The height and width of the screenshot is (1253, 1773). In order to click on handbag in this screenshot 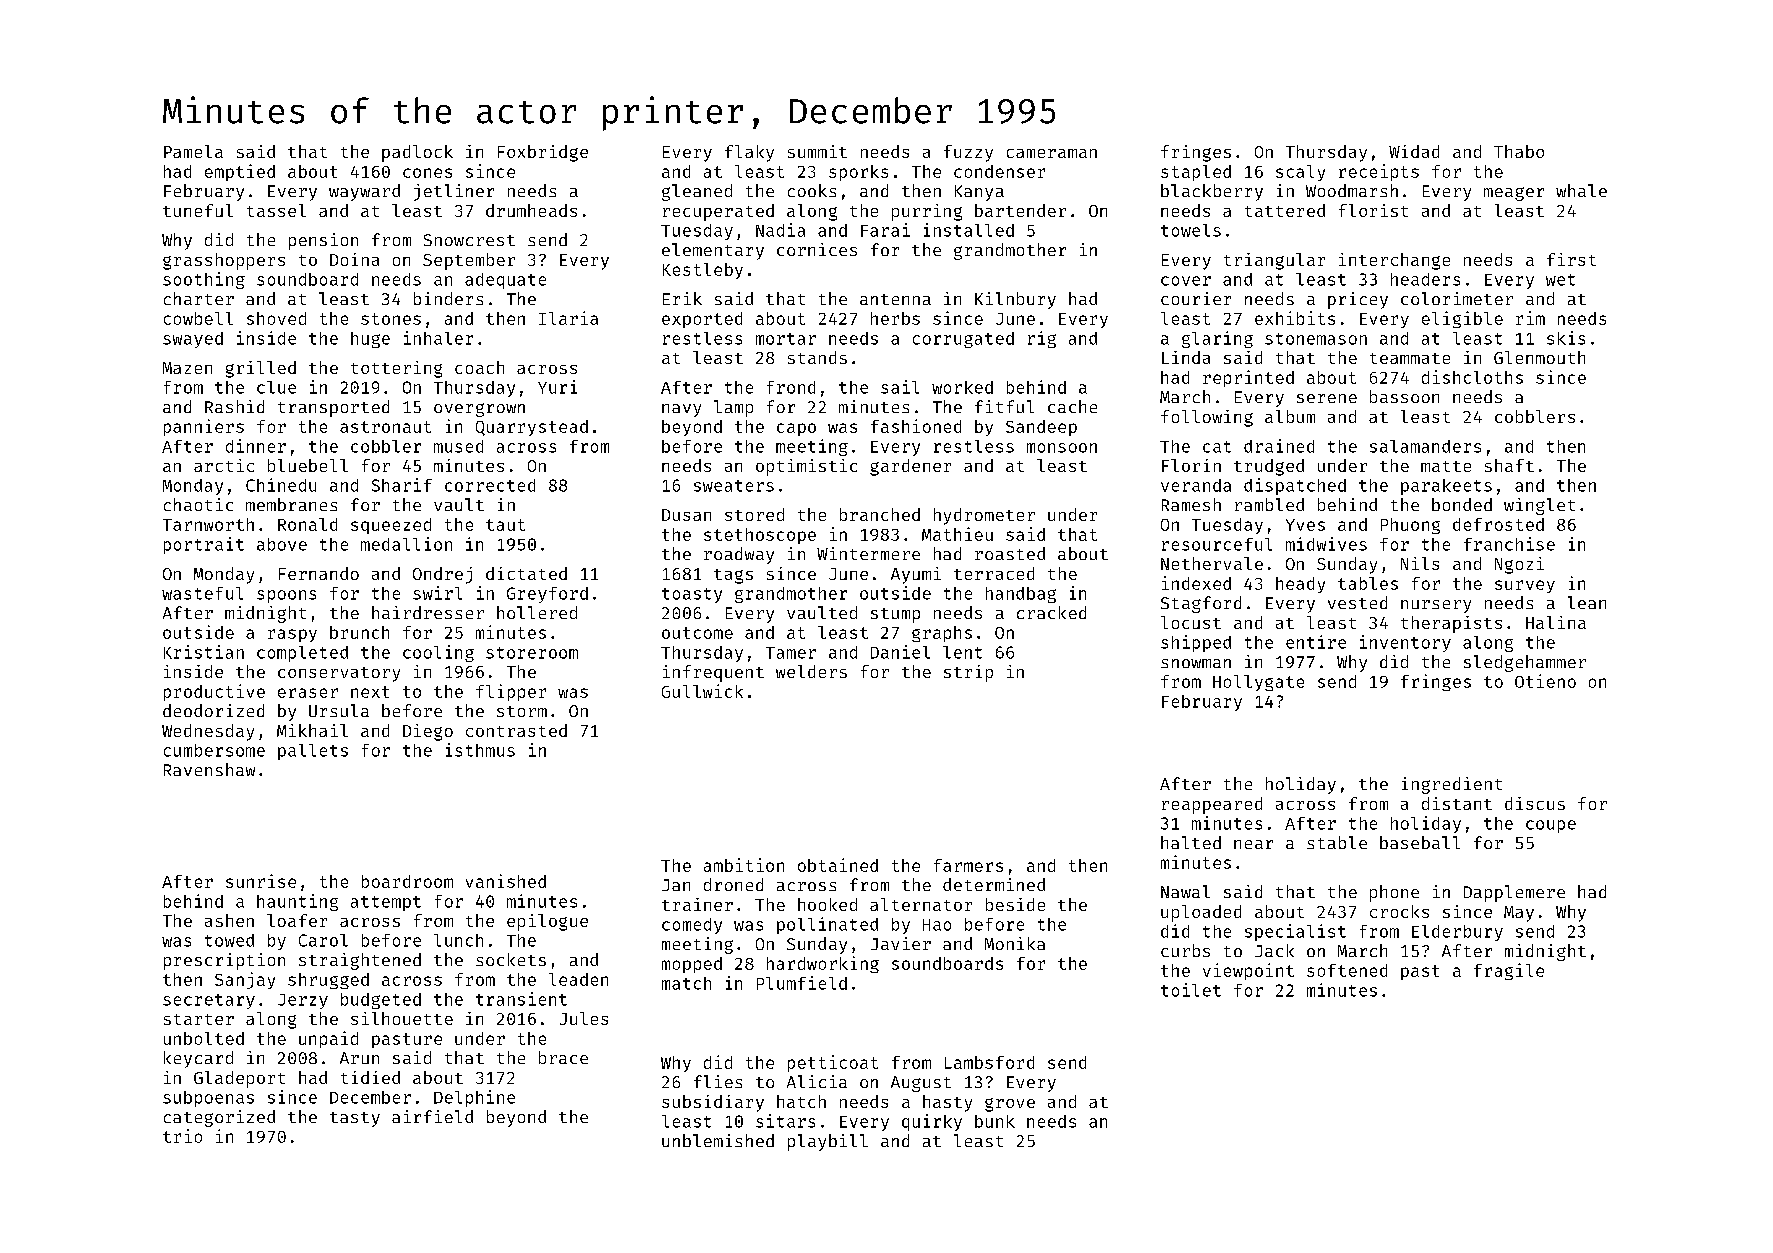, I will do `click(1021, 595)`.
